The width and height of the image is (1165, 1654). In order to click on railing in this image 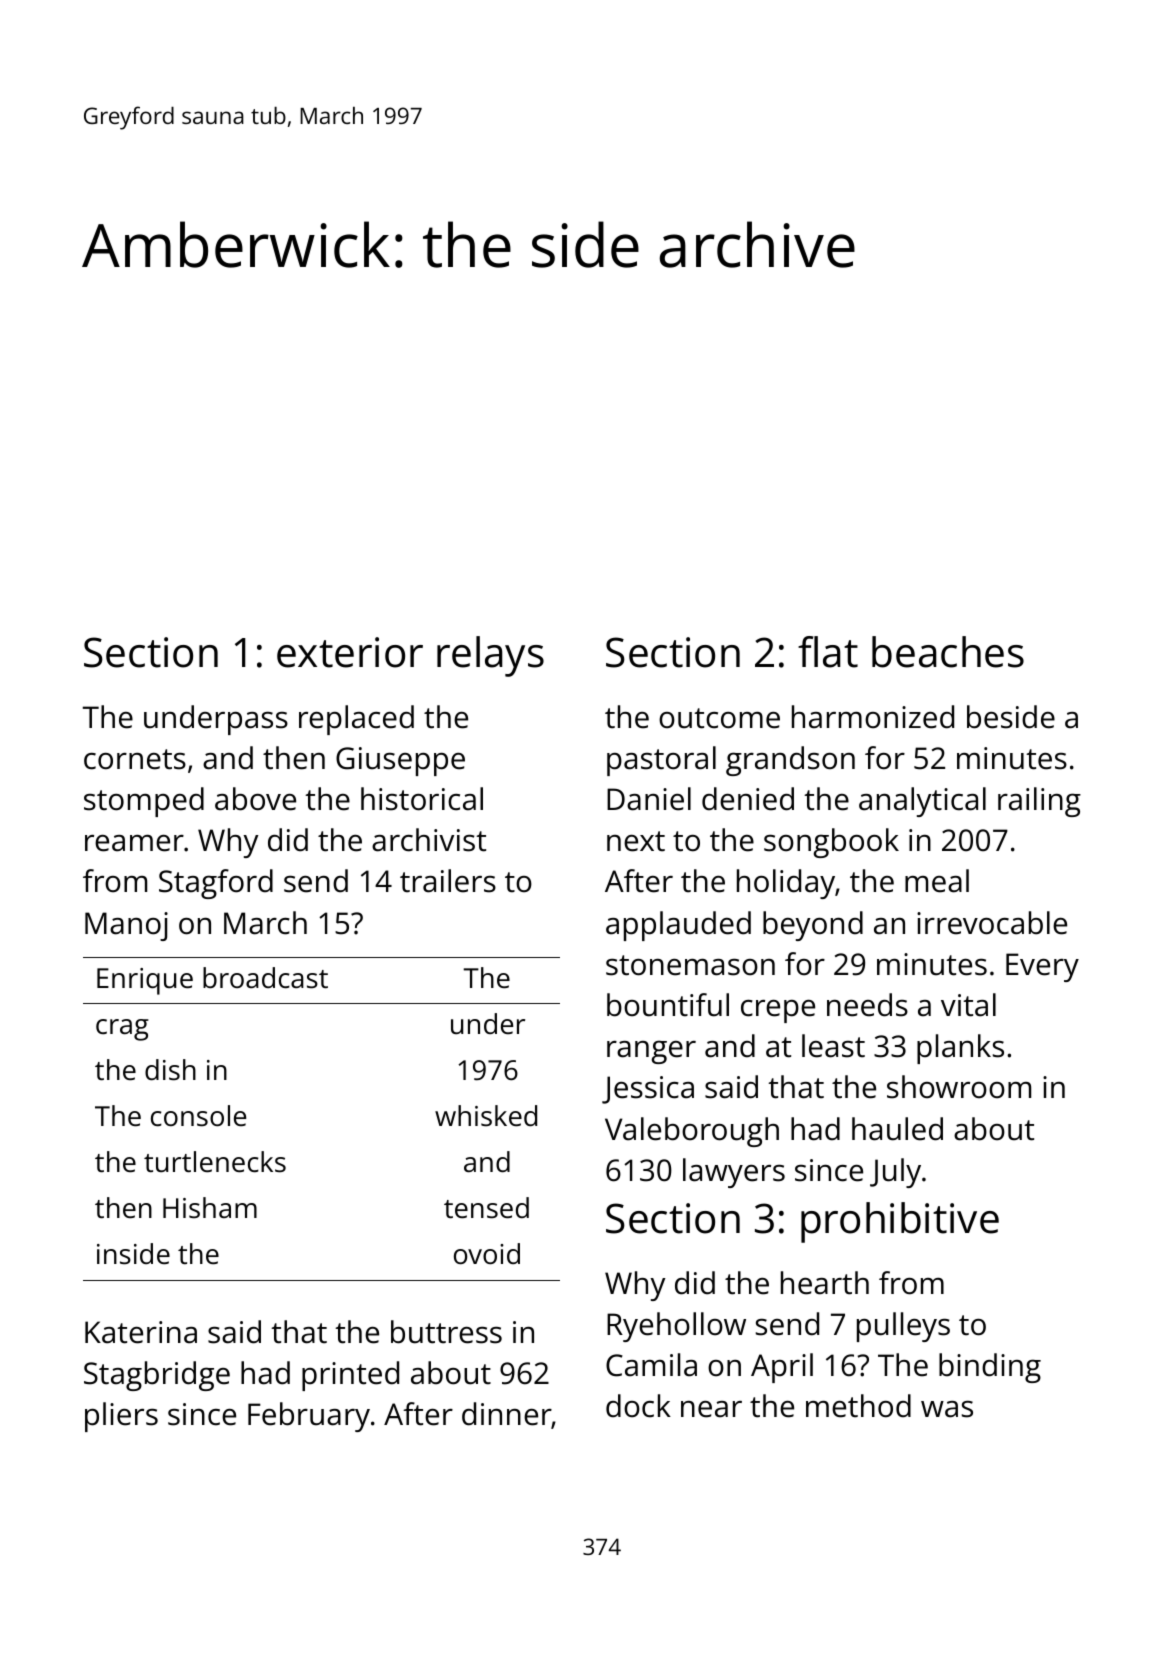, I will do `click(1039, 802)`.
